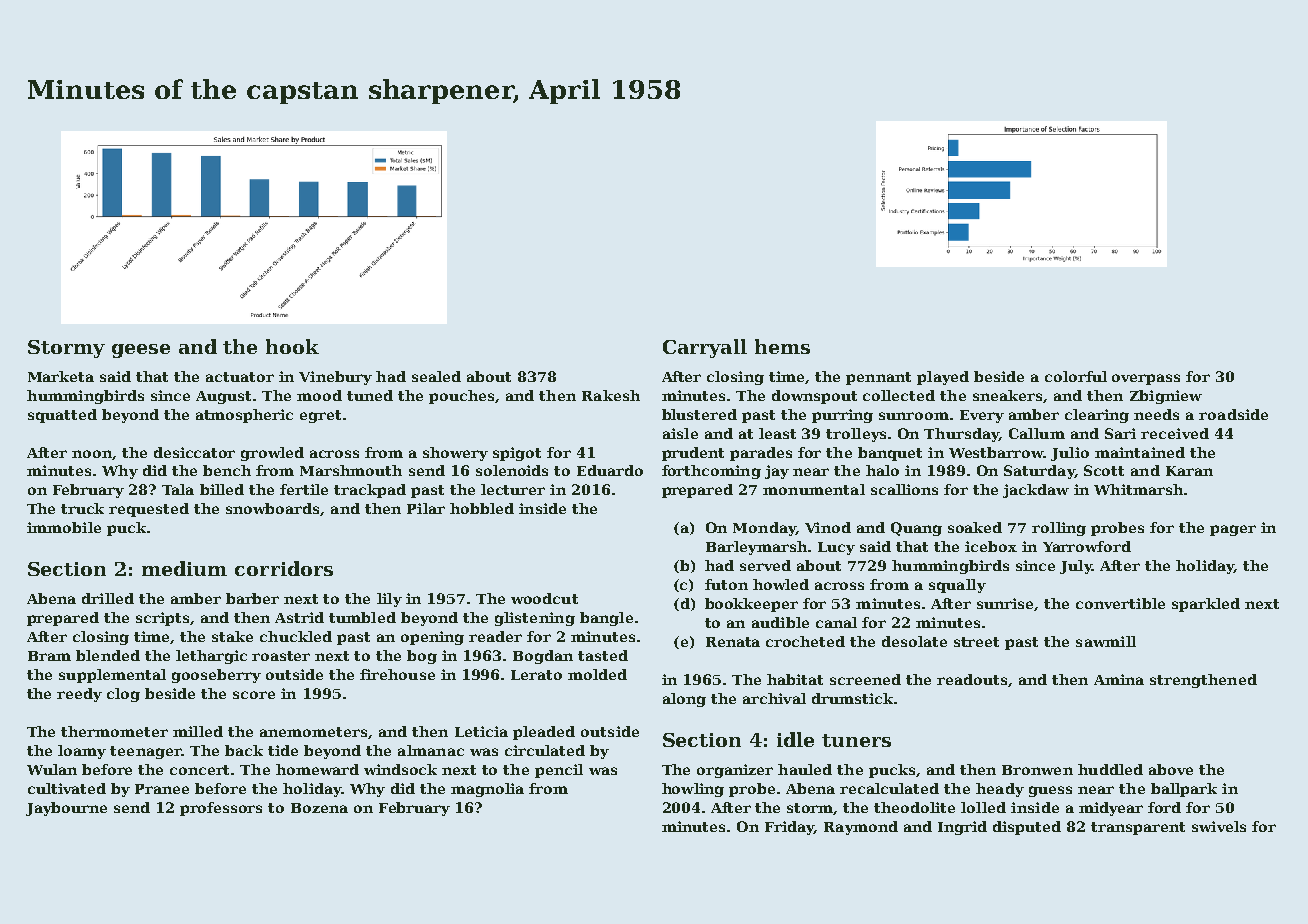  What do you see at coordinates (178, 489) in the screenshot?
I see `Tala` at bounding box center [178, 489].
